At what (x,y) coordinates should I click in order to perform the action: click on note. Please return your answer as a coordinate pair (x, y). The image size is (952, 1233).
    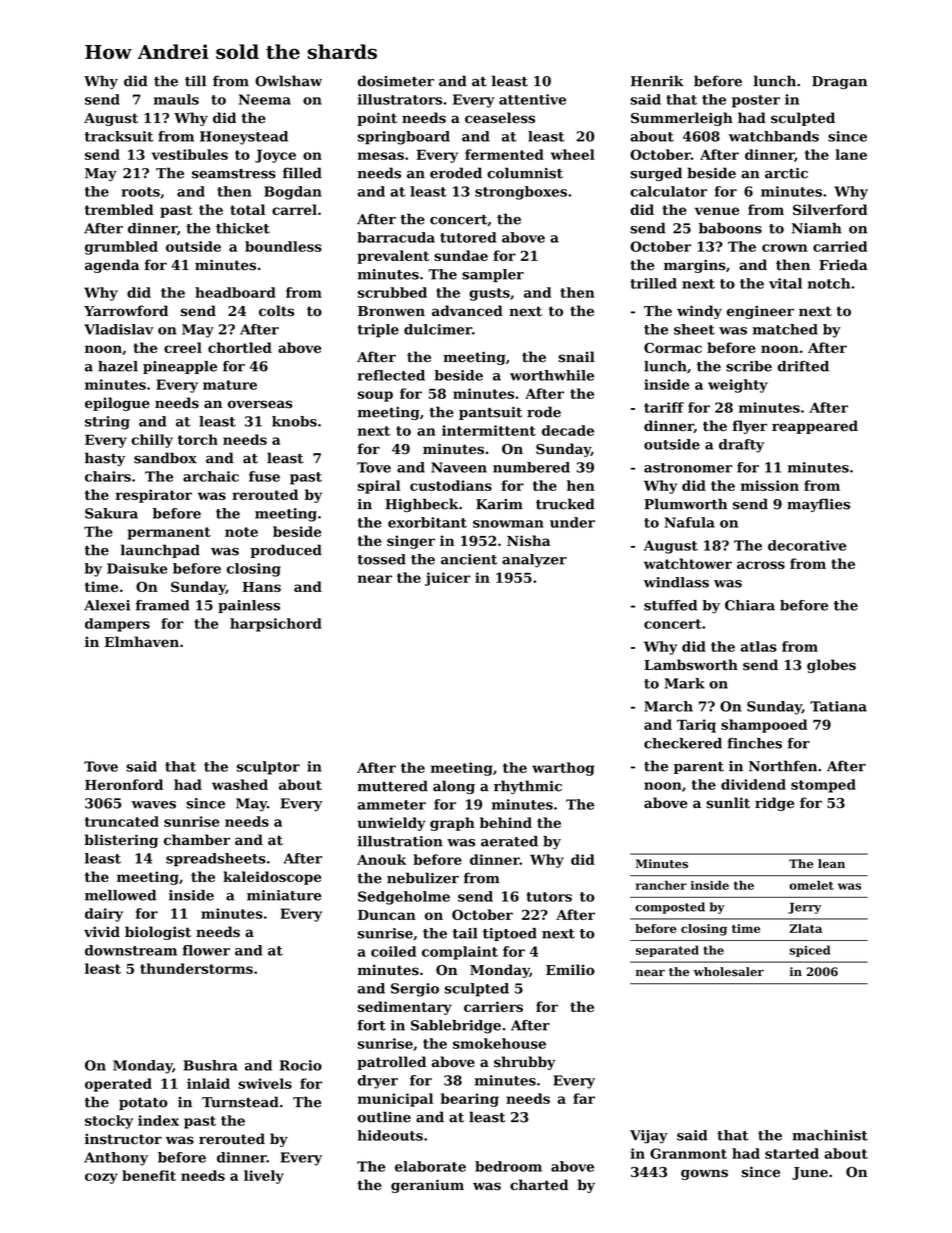
    Looking at the image, I should click on (241, 532).
